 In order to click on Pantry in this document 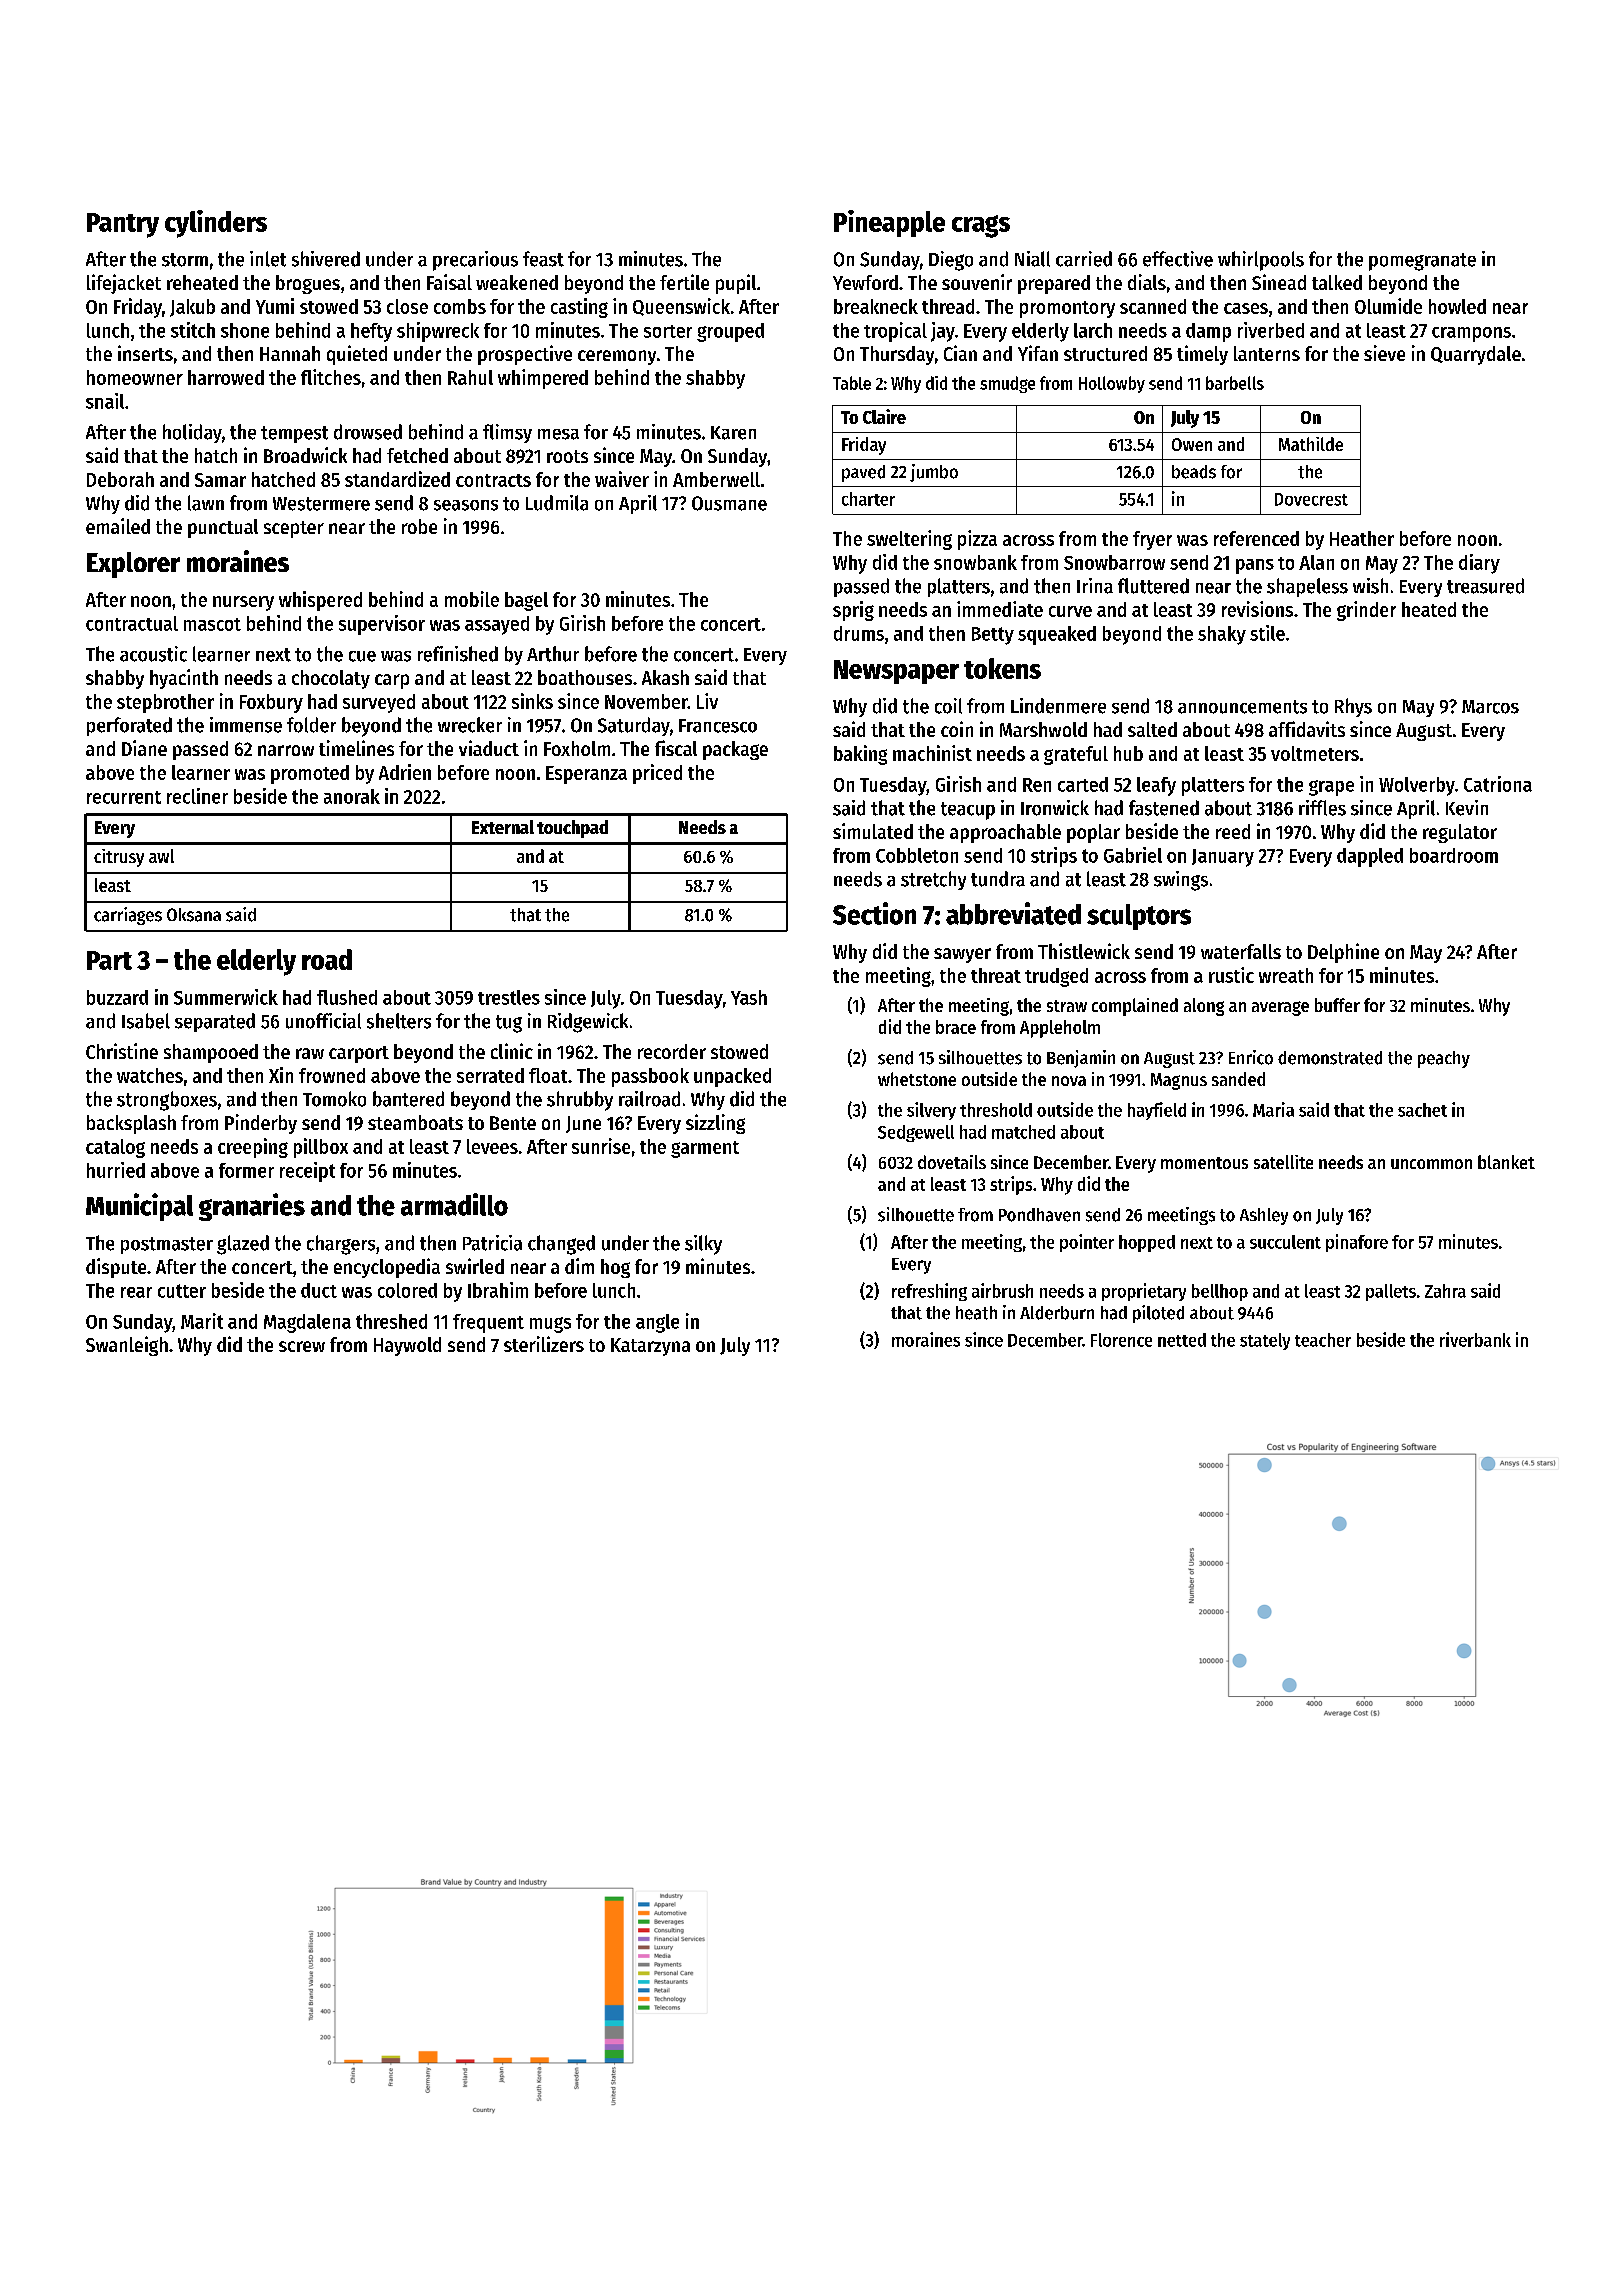, I will do `click(123, 225)`.
